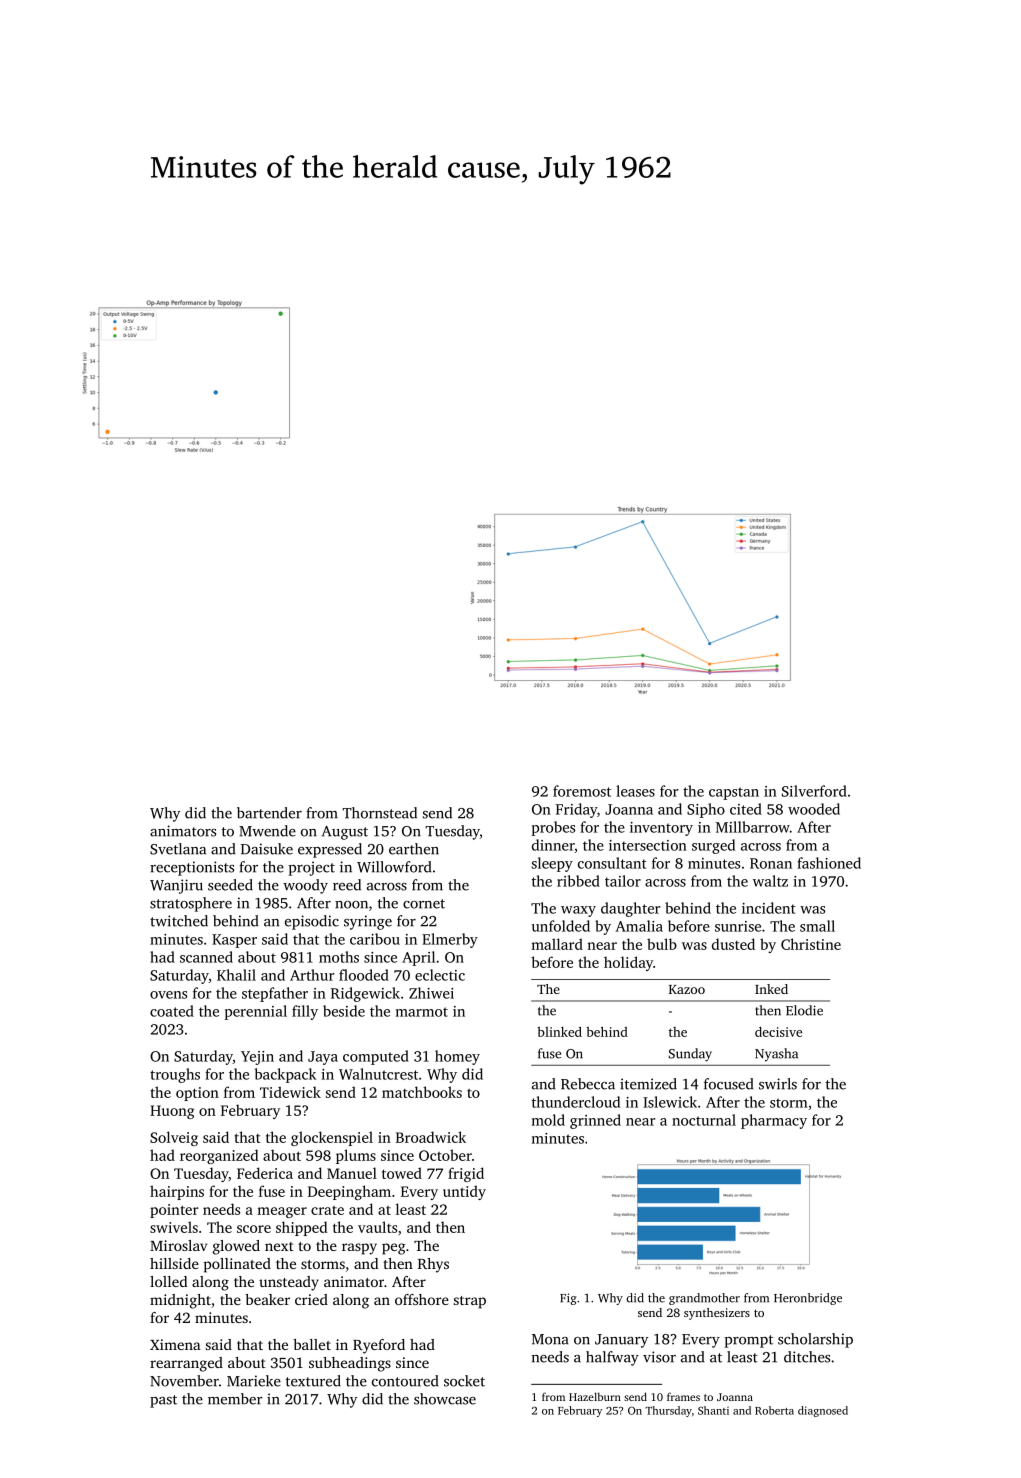 This screenshot has height=1478, width=1021. Describe the element at coordinates (312, 1344) in the screenshot. I see `ballet` at that location.
